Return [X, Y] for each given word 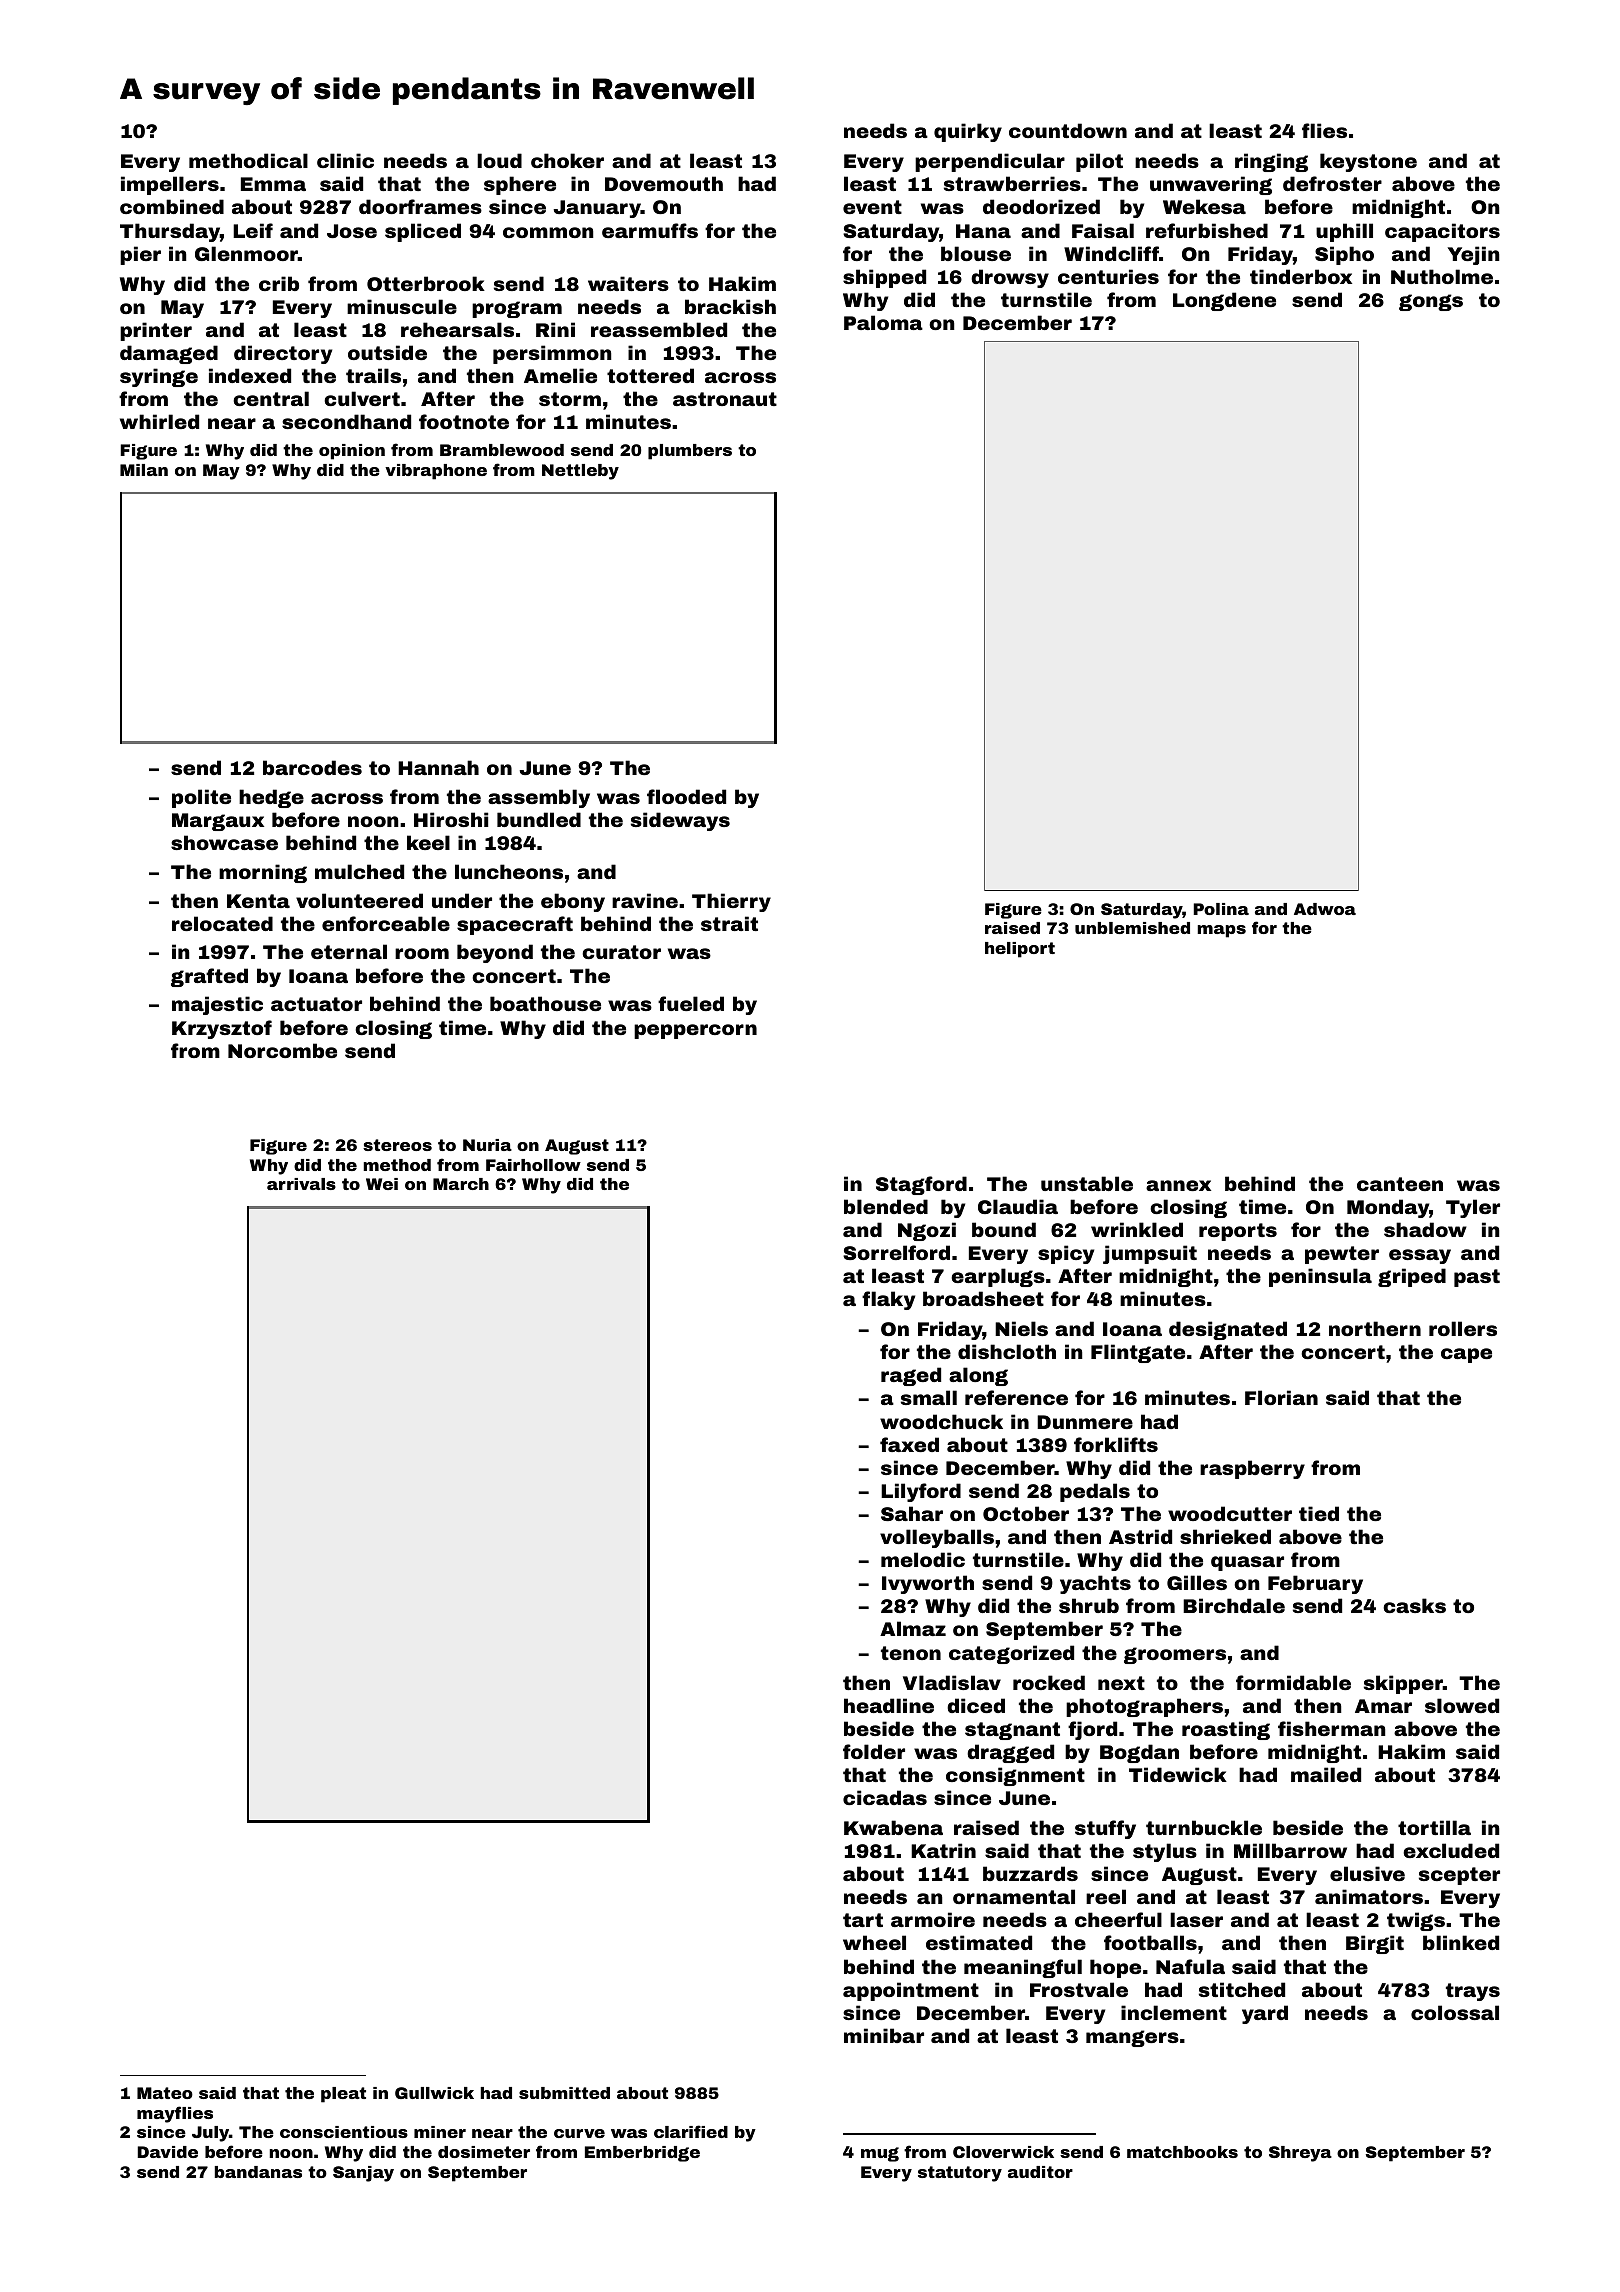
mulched [359, 871]
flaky [888, 1300]
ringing [1271, 162]
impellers [170, 185]
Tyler [1473, 1208]
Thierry [731, 902]
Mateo [165, 2093]
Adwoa [1325, 909]
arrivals [301, 1184]
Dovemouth [664, 183]
